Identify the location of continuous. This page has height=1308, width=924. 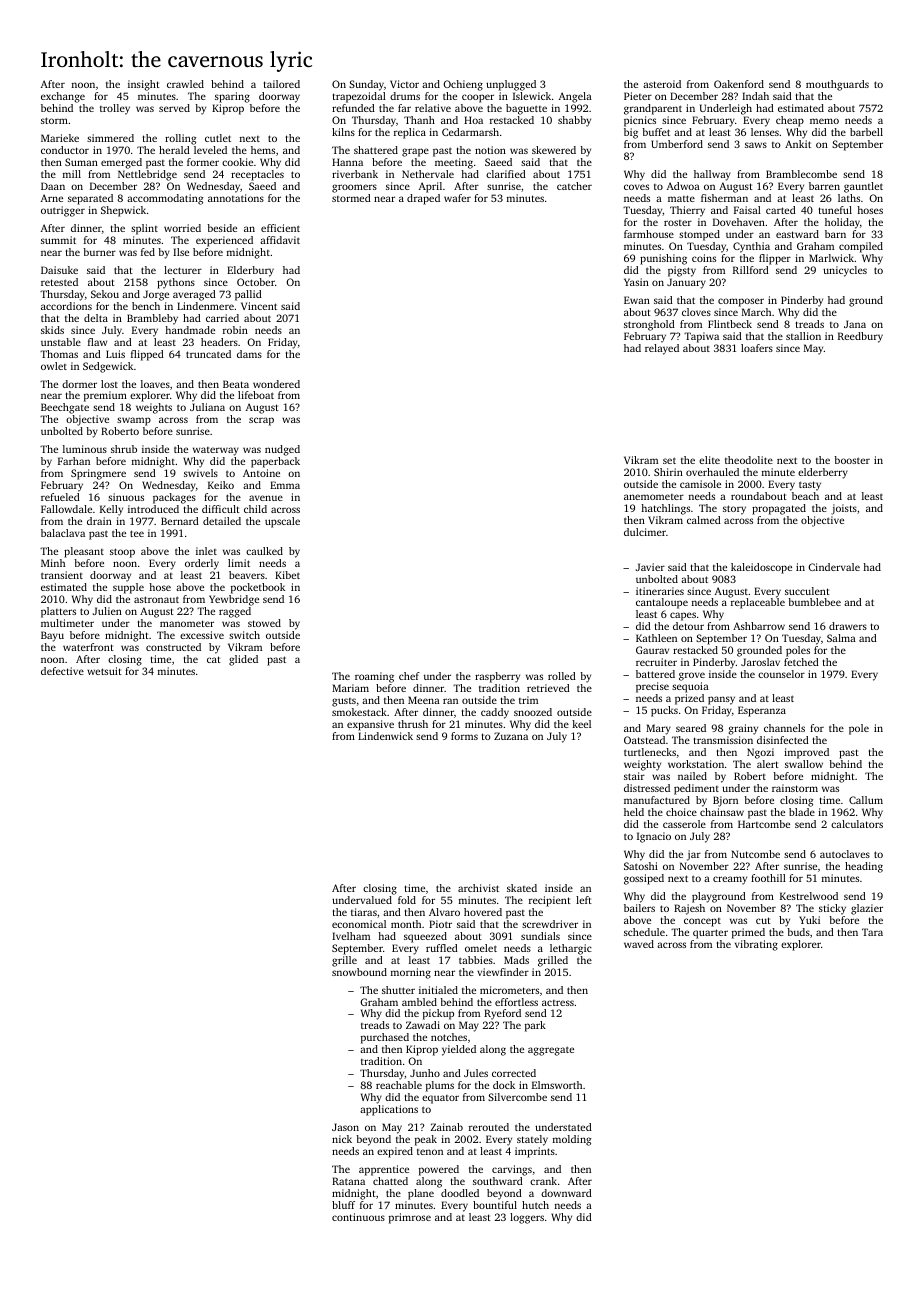
(358, 1217).
